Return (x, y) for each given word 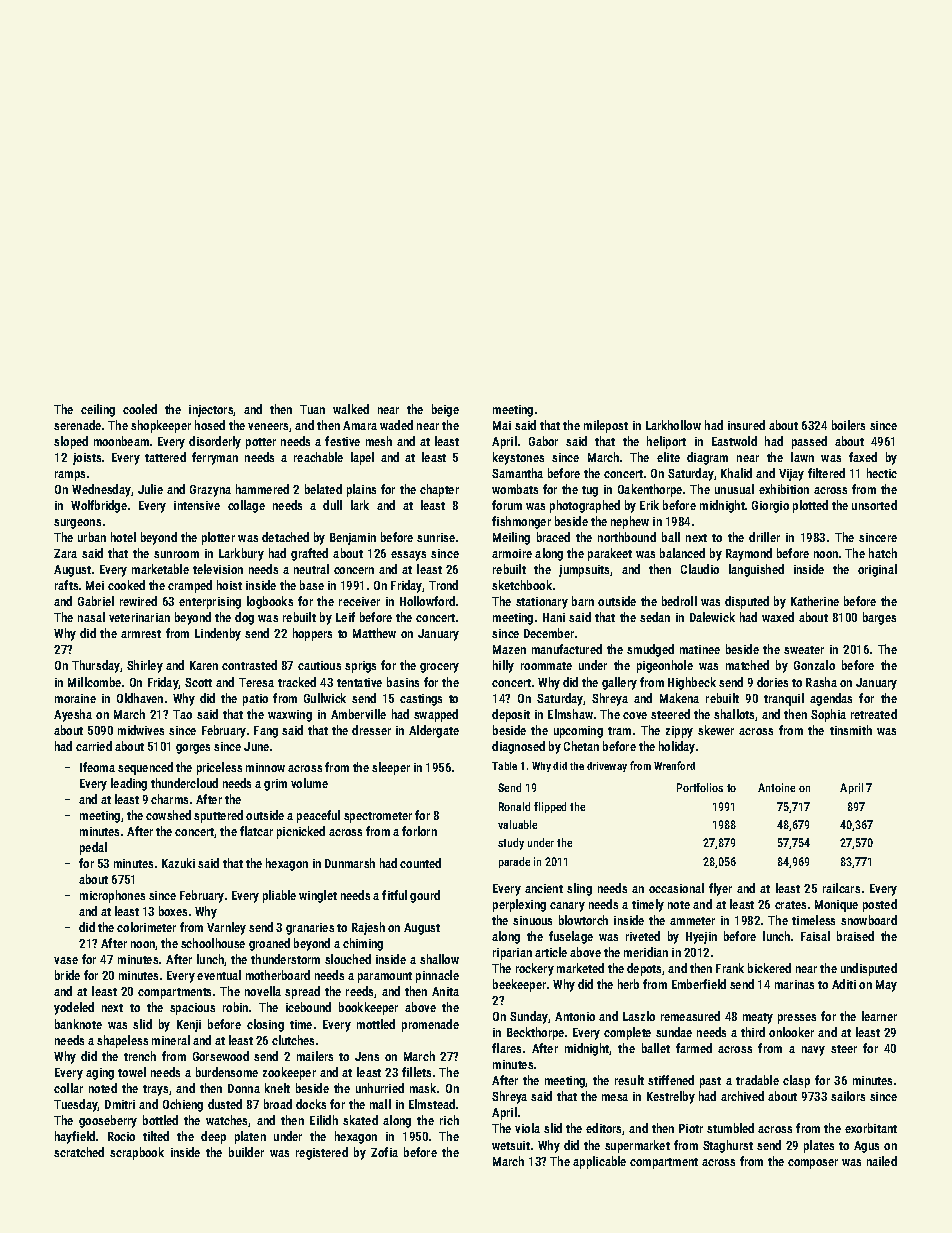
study (511, 844)
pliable (279, 896)
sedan (655, 617)
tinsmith (851, 730)
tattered (165, 457)
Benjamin (353, 539)
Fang (266, 732)
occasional (676, 888)
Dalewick (712, 617)
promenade (430, 1025)
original (877, 570)
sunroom (176, 554)
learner (879, 1016)
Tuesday (76, 1105)
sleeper (391, 768)
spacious (192, 1009)
